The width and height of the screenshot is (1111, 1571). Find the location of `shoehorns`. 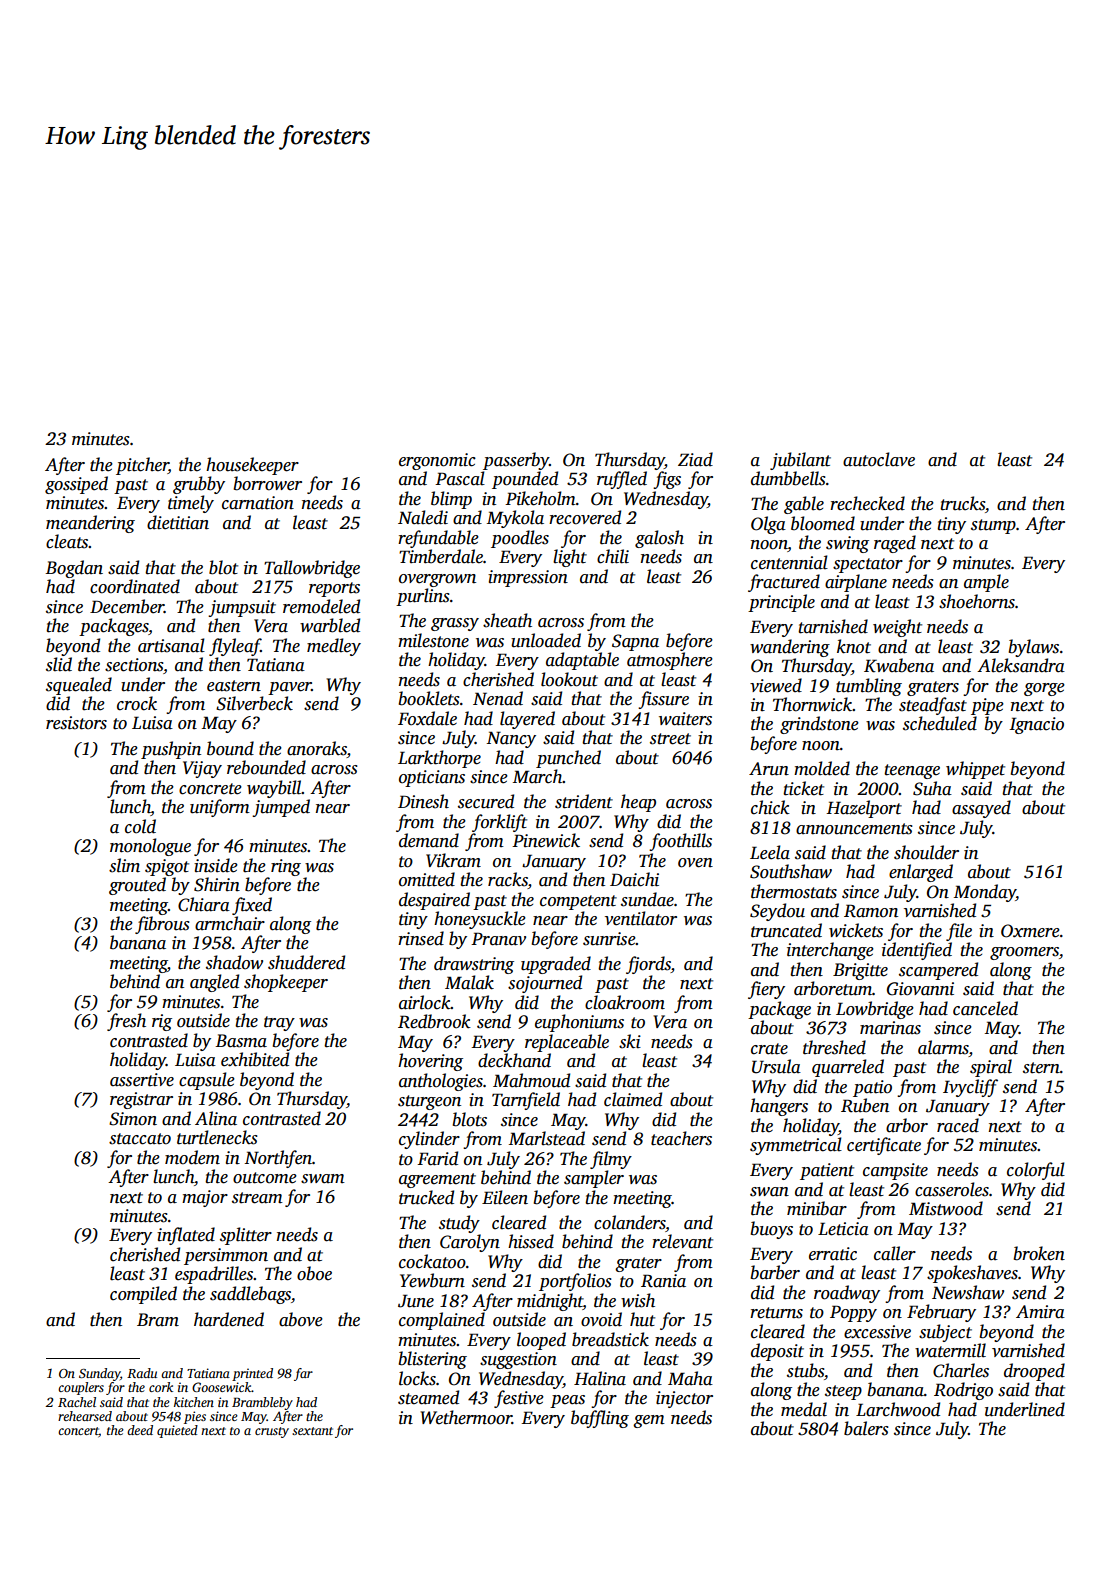

shoehorns is located at coordinates (977, 601).
